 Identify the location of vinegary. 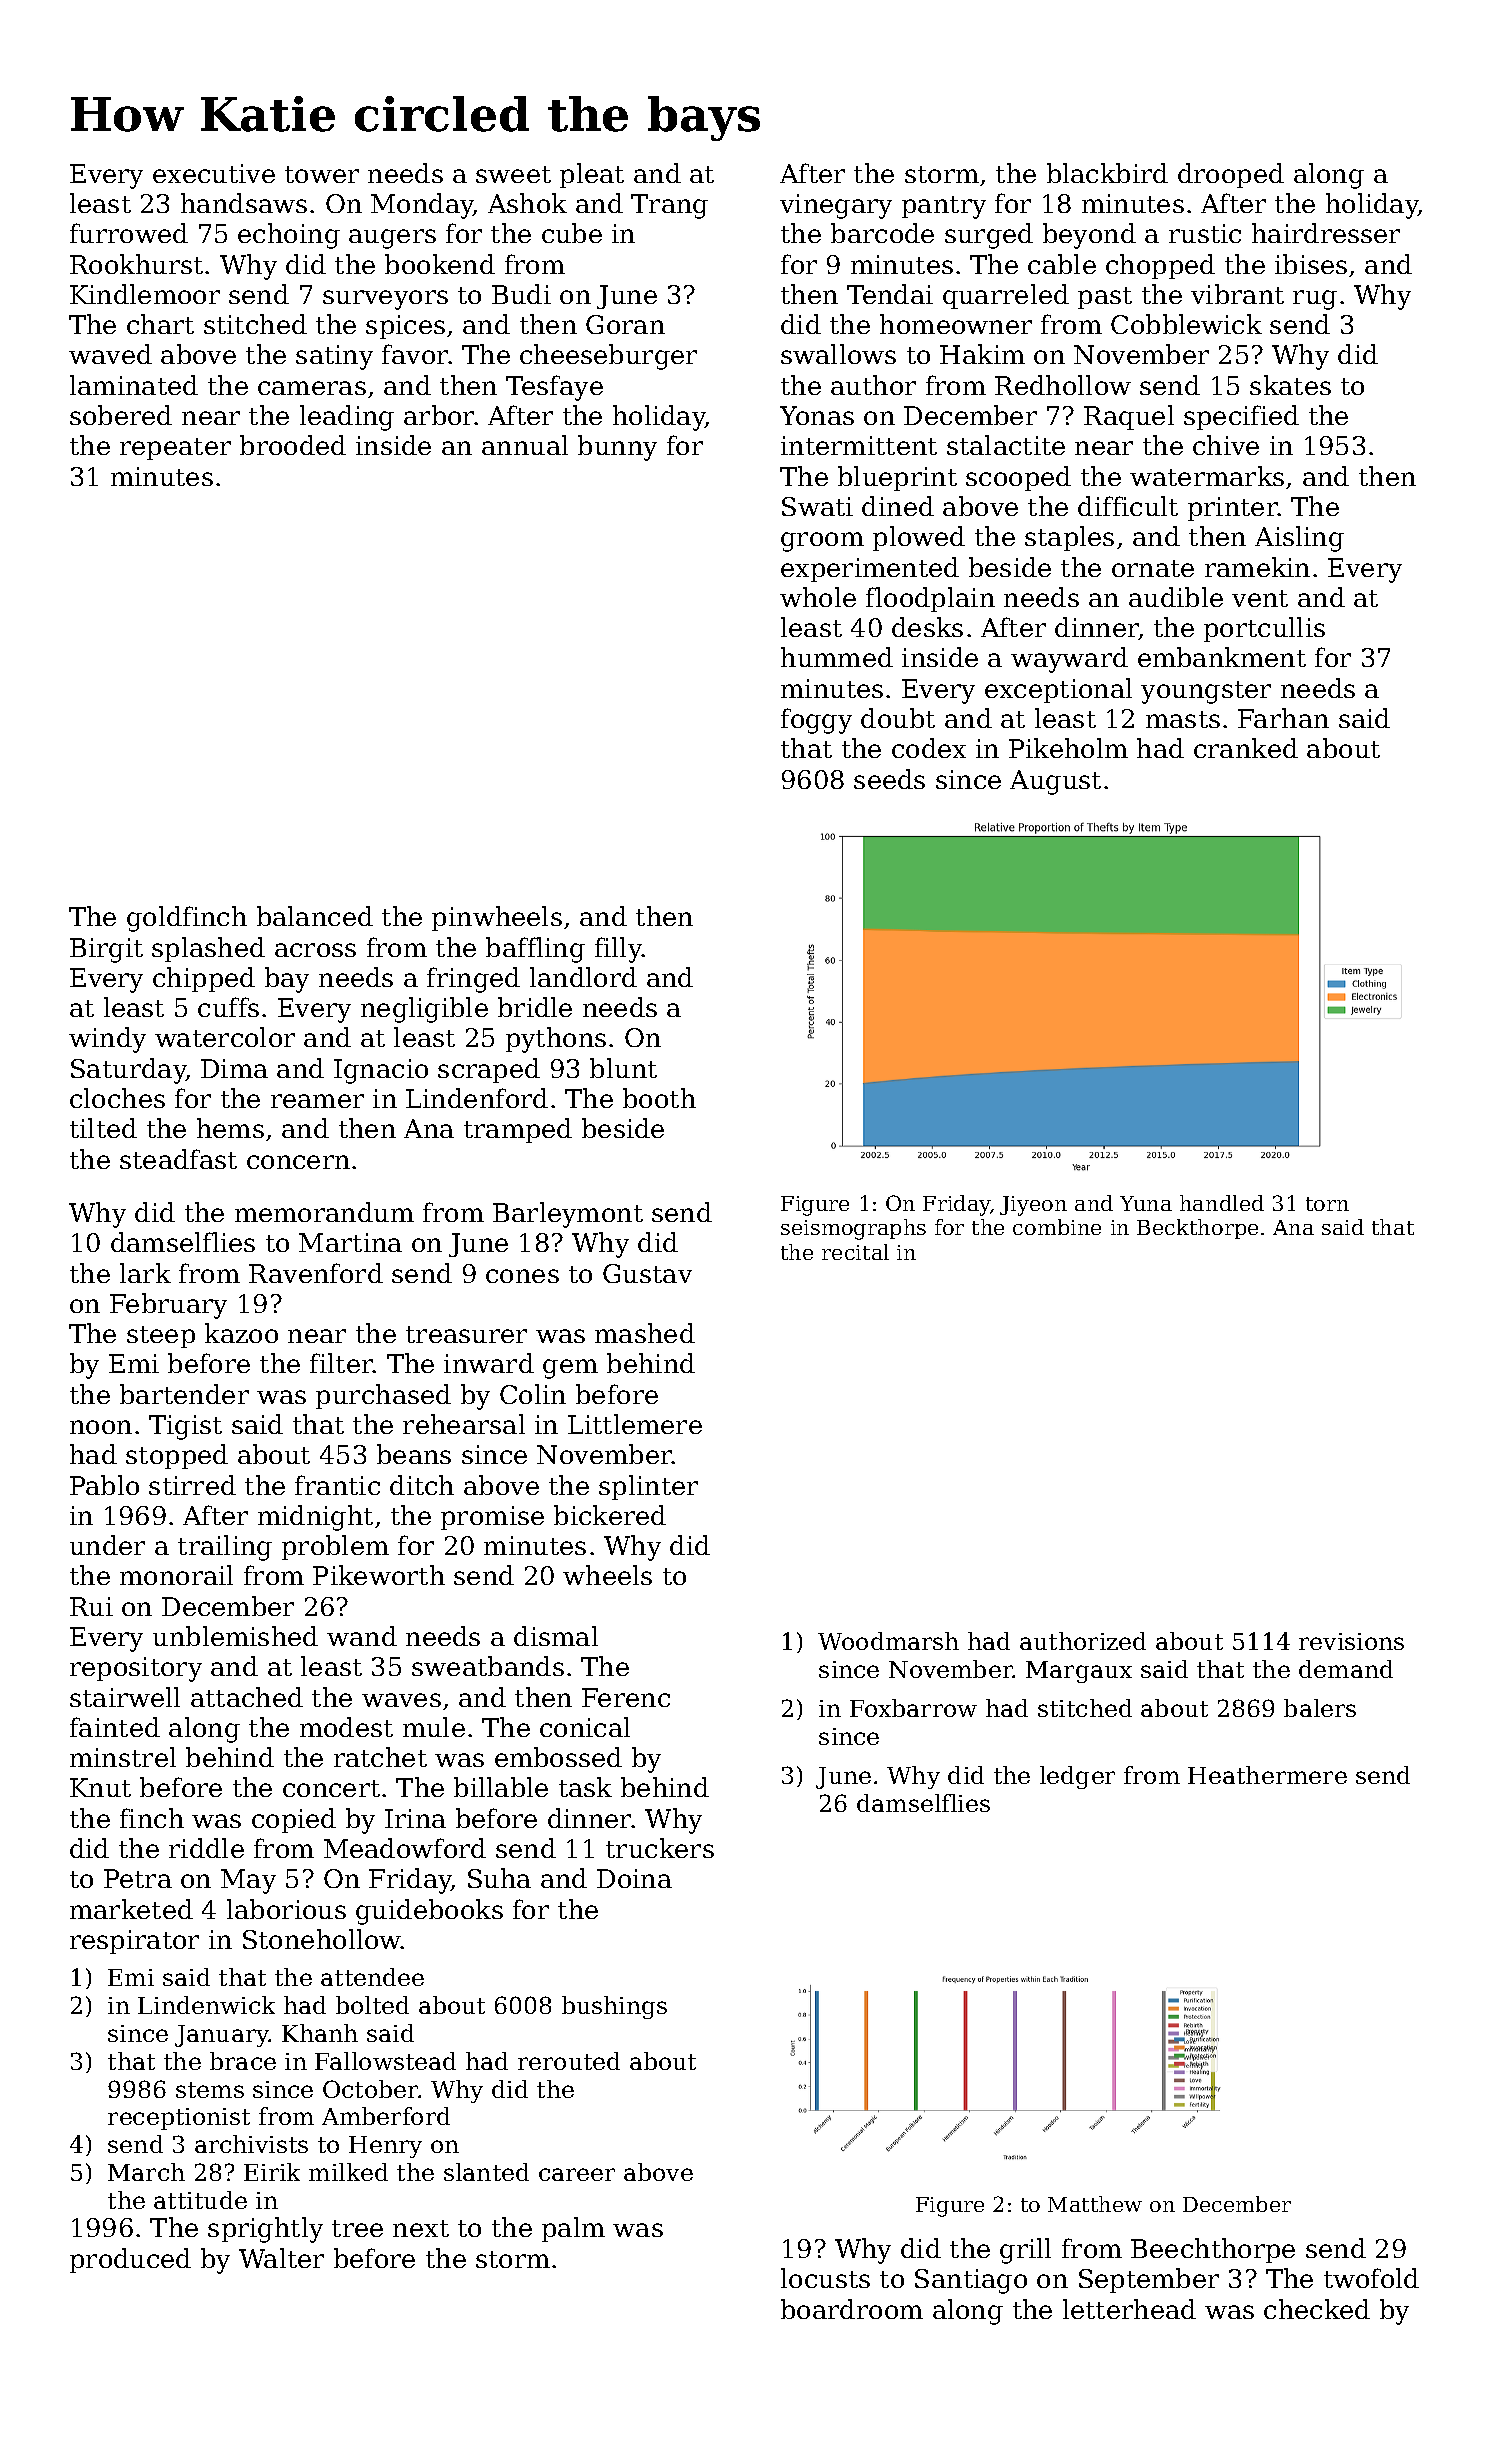
(836, 206).
